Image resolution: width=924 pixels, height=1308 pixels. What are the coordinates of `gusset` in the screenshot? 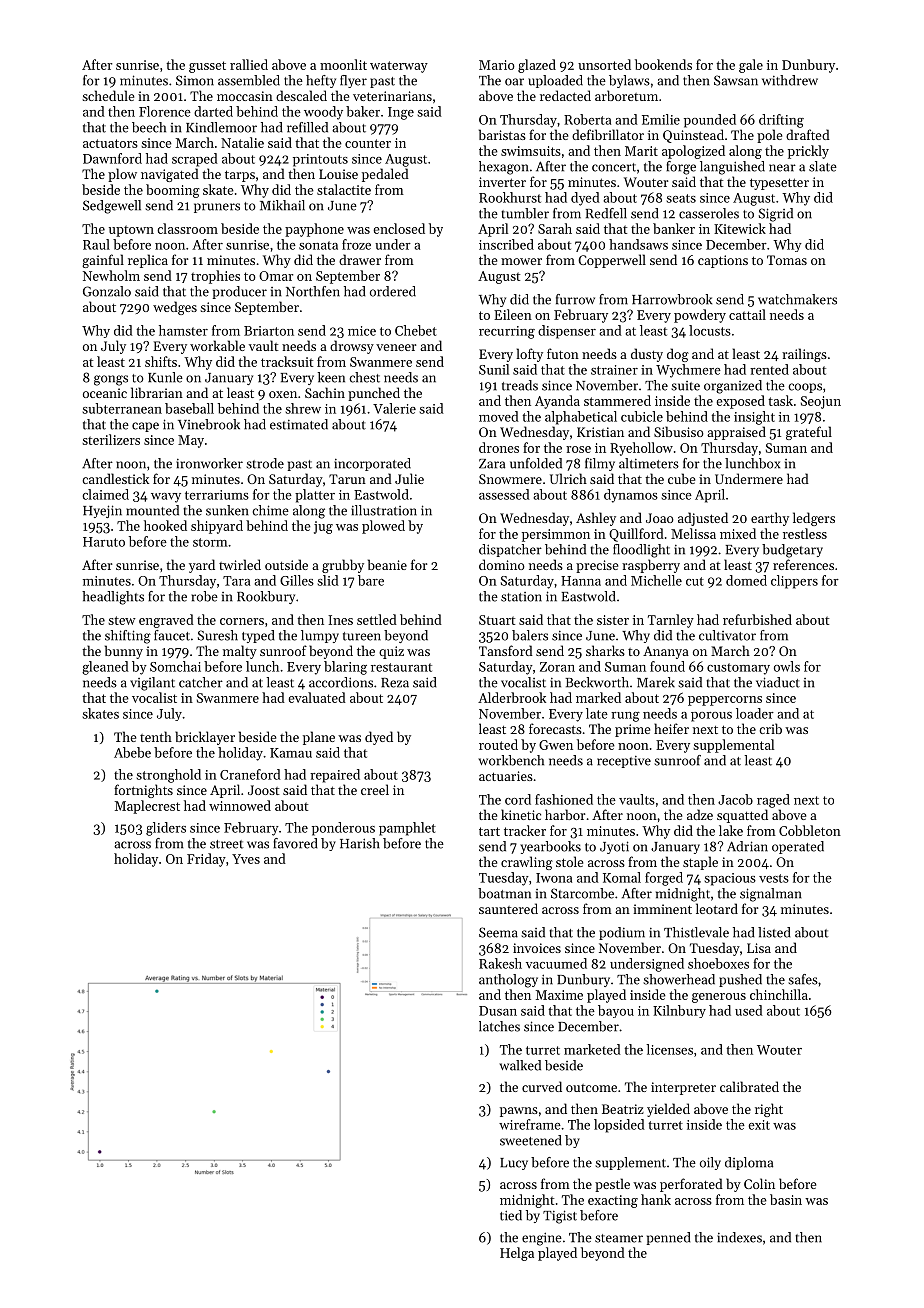 It's located at (207, 67).
